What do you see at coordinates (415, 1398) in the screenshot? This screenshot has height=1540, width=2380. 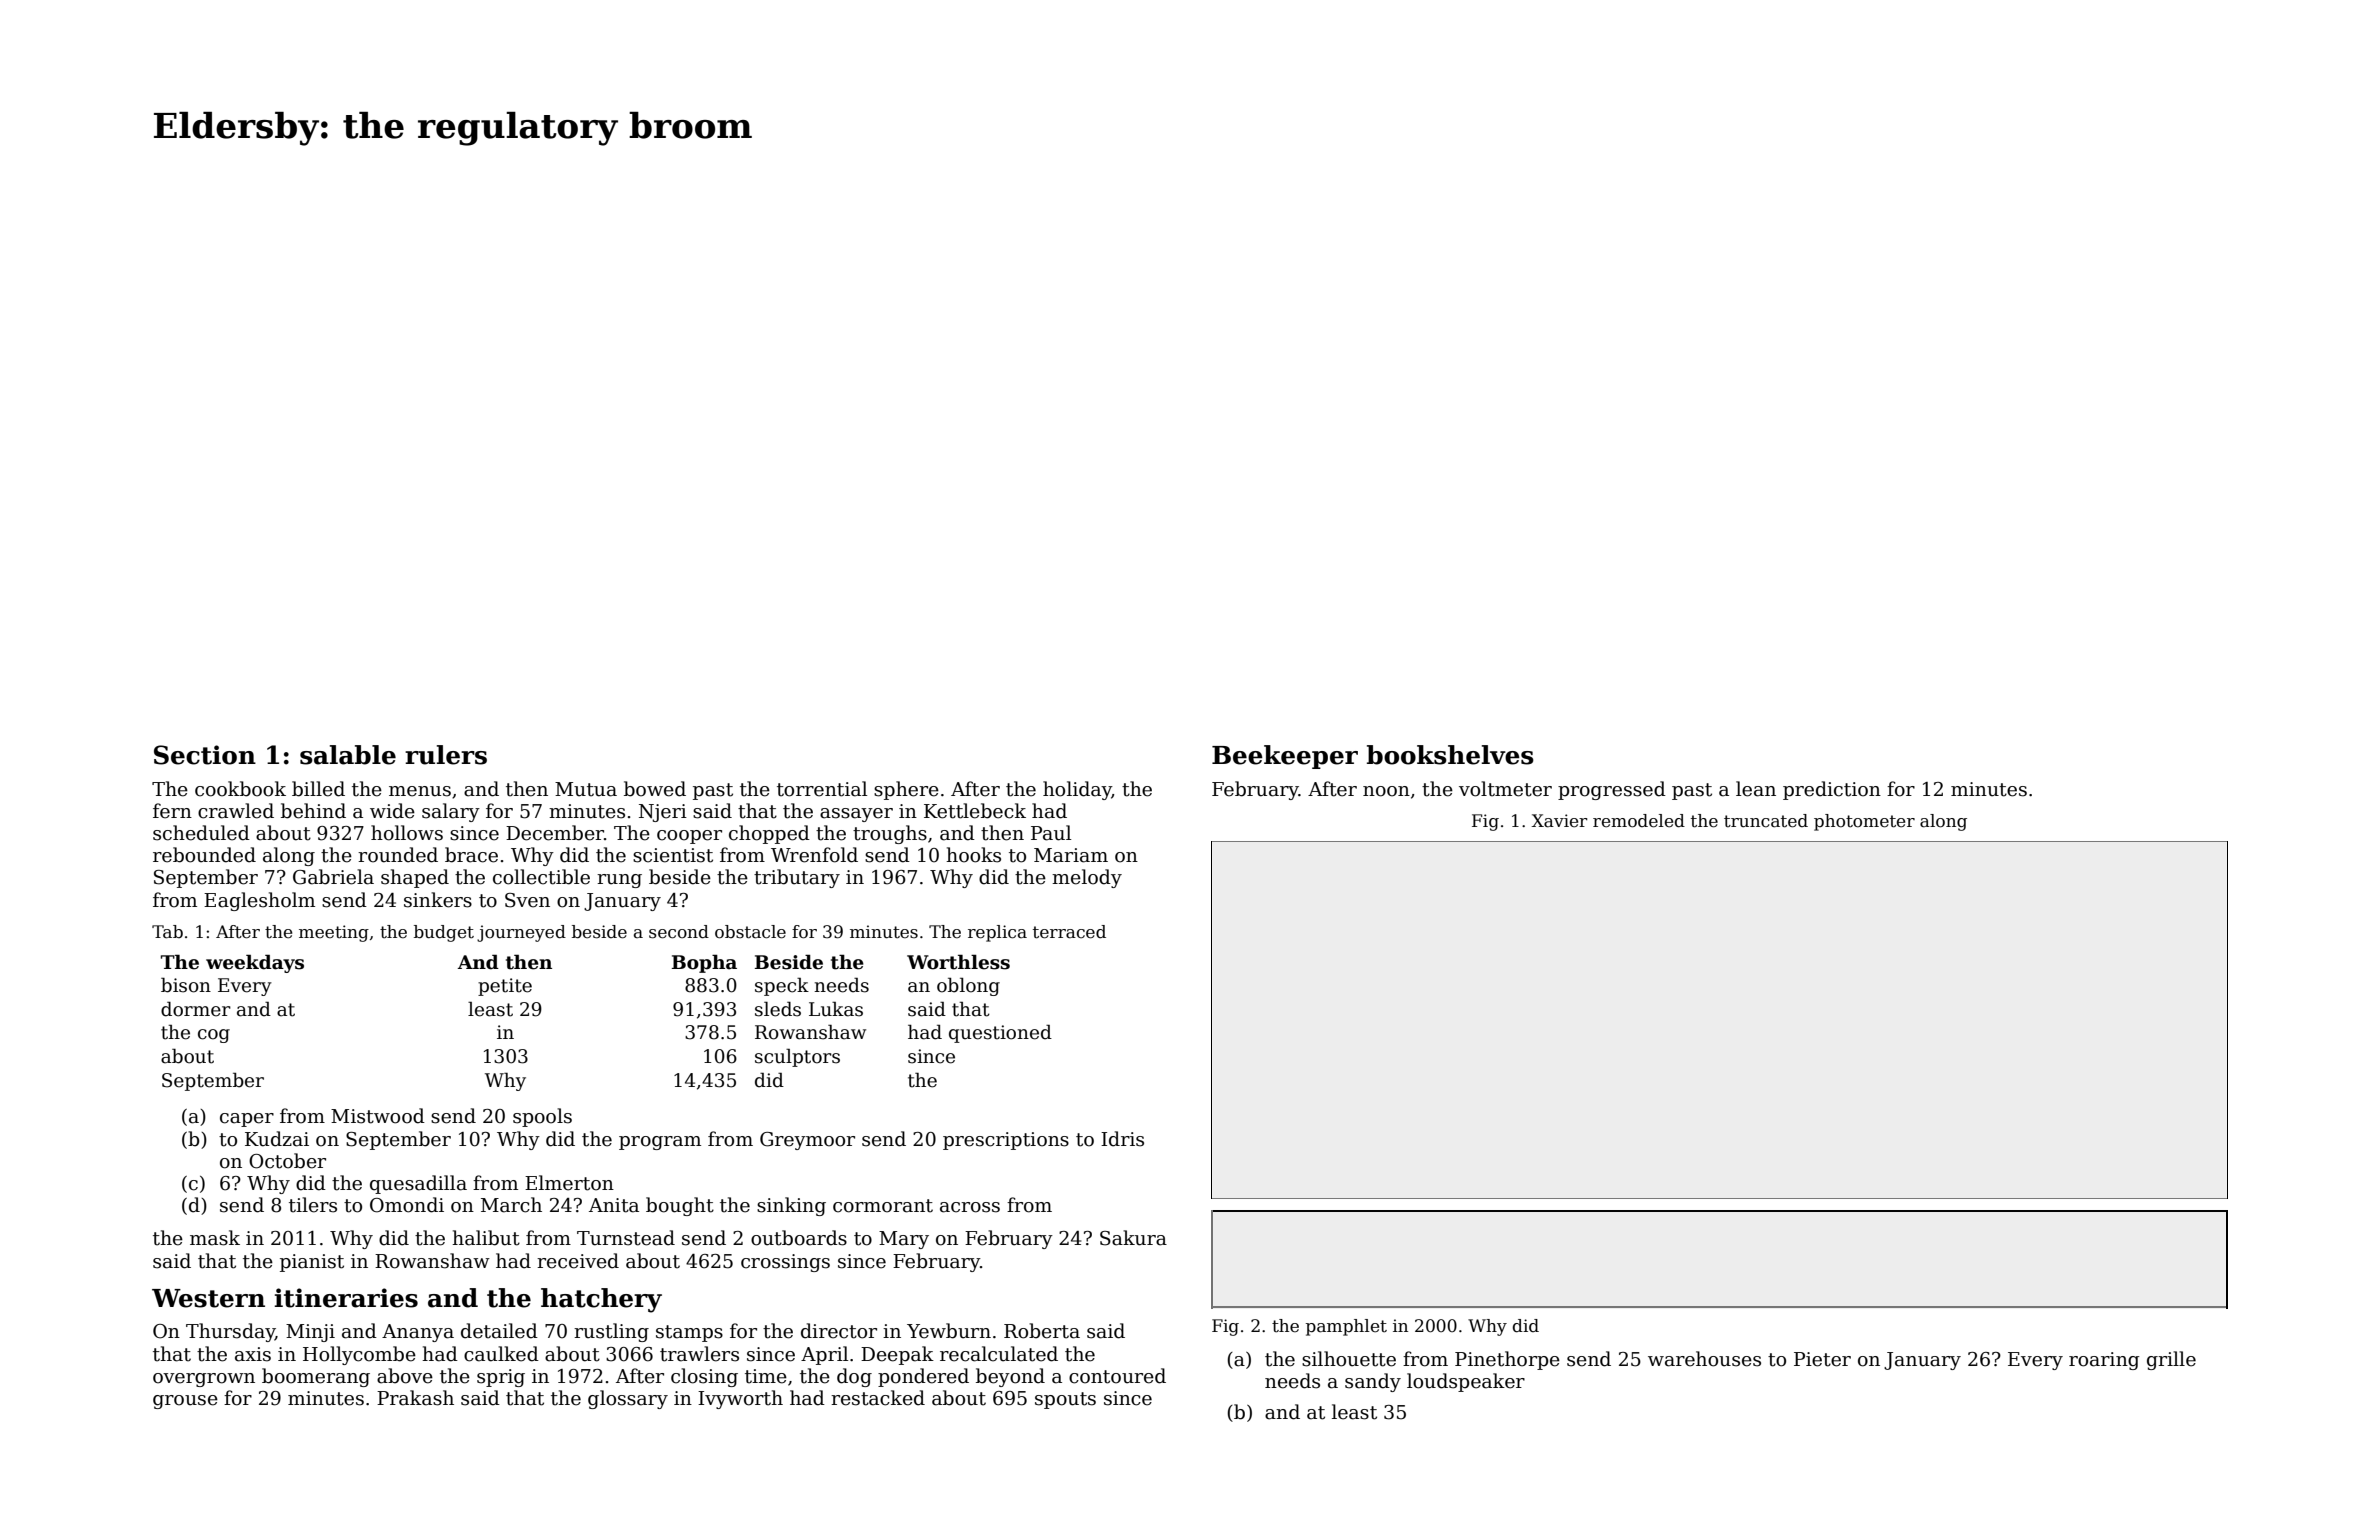 I see `Prakash` at bounding box center [415, 1398].
